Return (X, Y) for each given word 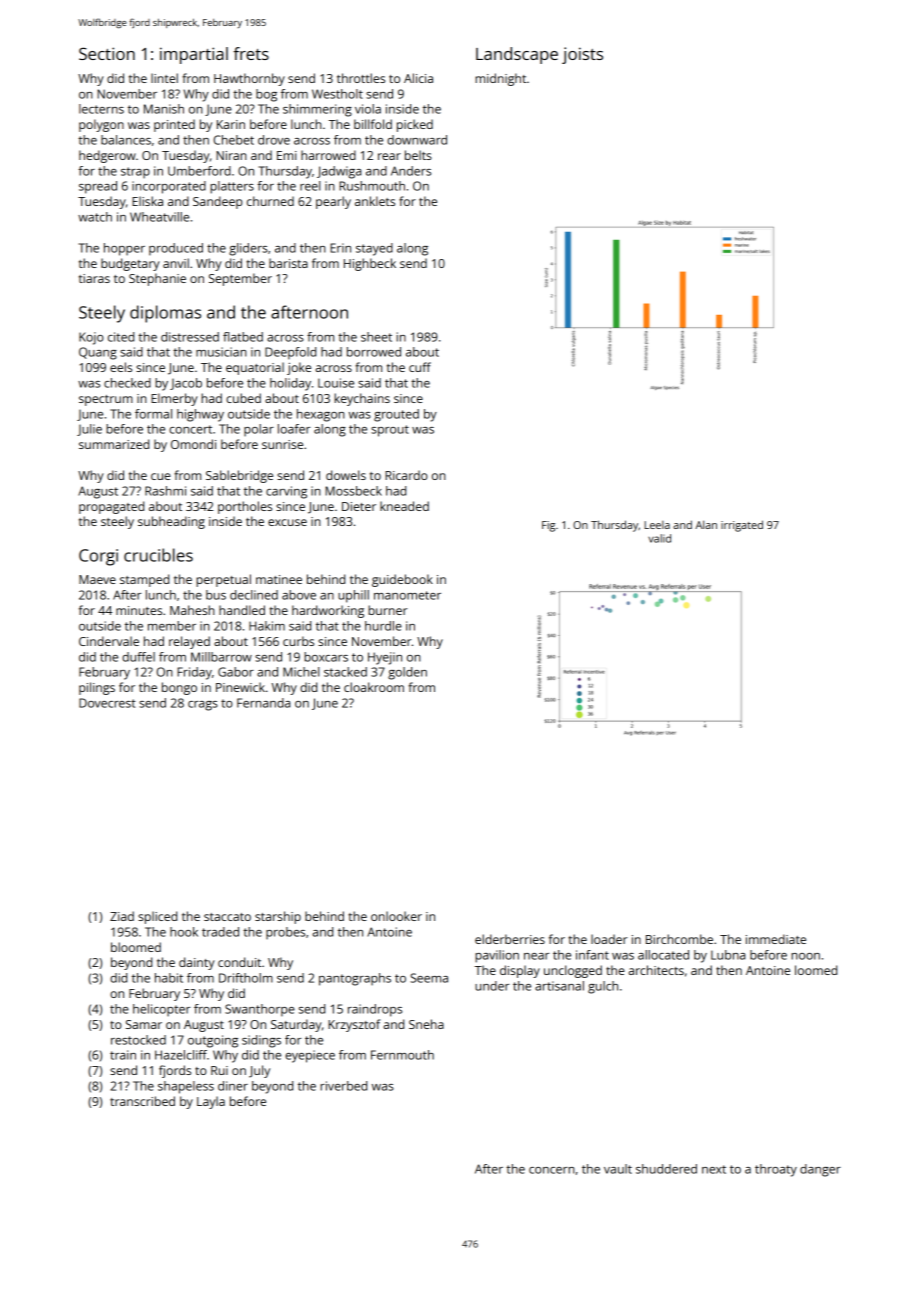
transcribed (142, 1101)
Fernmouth (402, 1055)
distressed (190, 337)
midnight (500, 79)
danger (820, 1170)
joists (582, 55)
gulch (603, 987)
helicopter (162, 1010)
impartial (194, 55)
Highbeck (370, 264)
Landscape (517, 55)
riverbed (343, 1086)
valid (659, 538)
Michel (301, 672)
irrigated (742, 526)
